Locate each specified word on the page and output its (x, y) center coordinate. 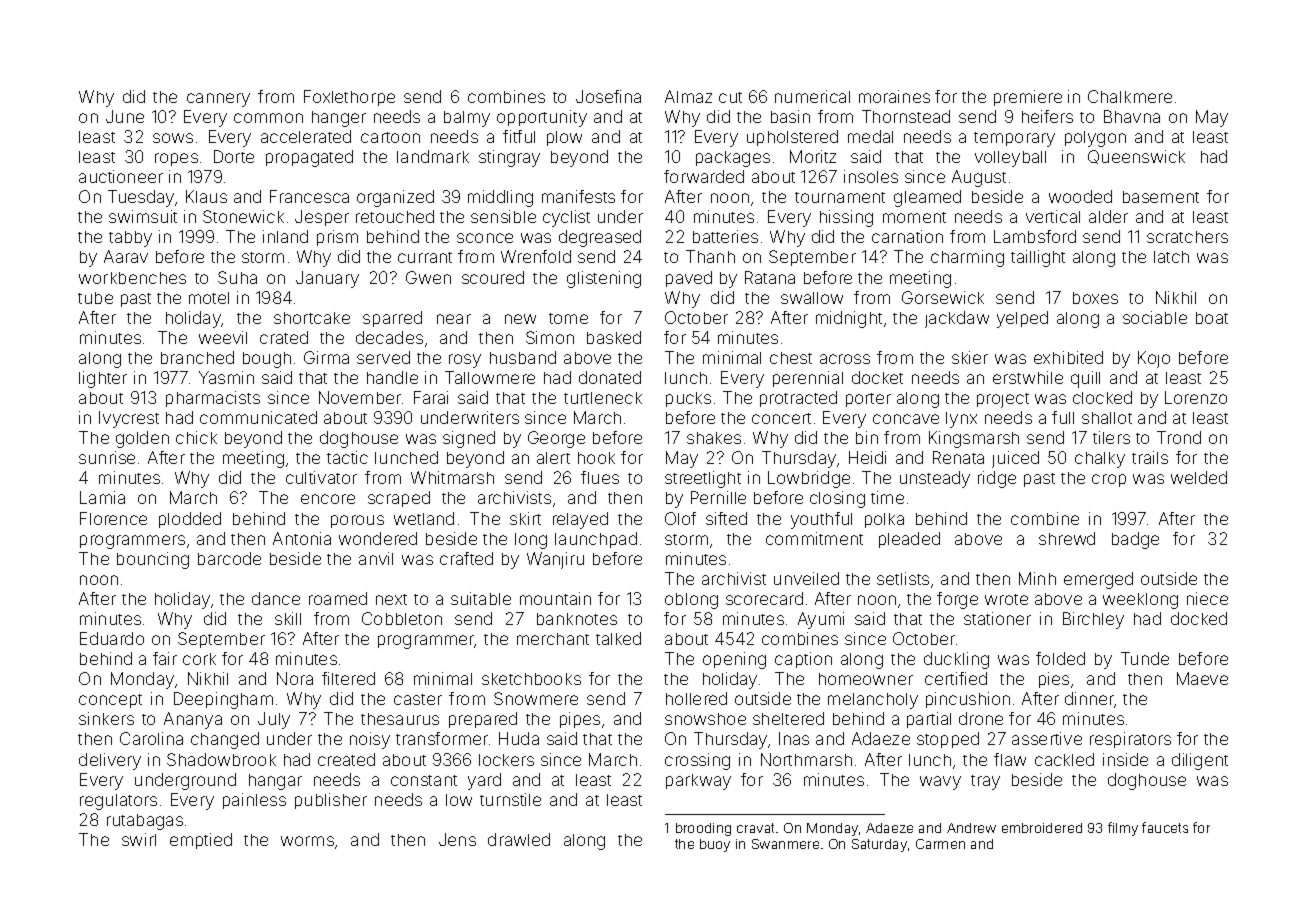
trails (1150, 457)
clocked (1102, 397)
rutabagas (145, 822)
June (125, 116)
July (274, 720)
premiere (1028, 98)
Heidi (867, 457)
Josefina (608, 96)
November (360, 397)
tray (985, 782)
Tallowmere (490, 377)
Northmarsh (806, 759)
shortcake (312, 318)
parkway (698, 782)
